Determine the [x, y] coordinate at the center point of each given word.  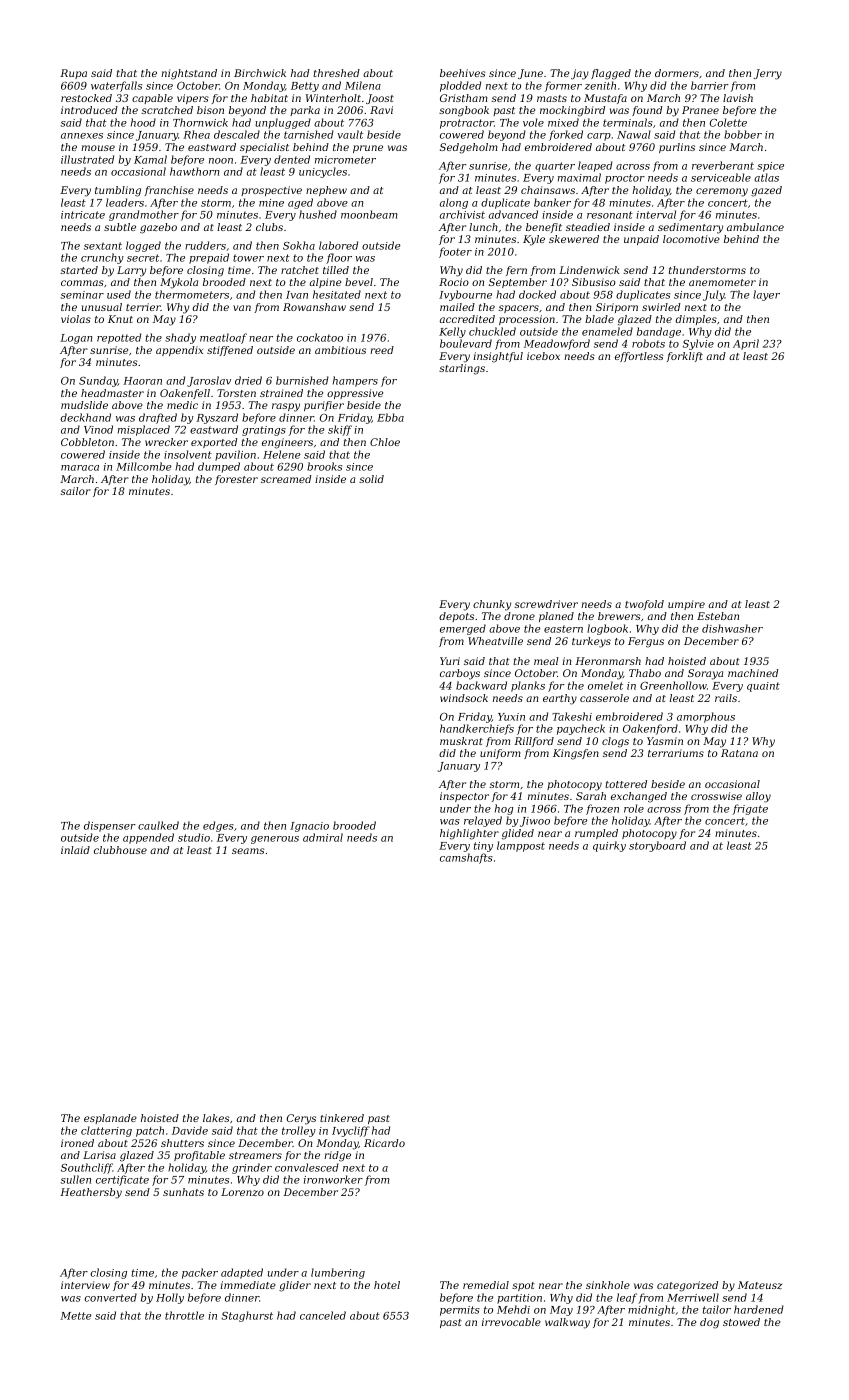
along [454, 203]
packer [200, 1273]
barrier [710, 85]
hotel [387, 1285]
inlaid [75, 850]
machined [753, 673]
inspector [464, 797]
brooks [324, 466]
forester [236, 480]
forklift [685, 357]
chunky [492, 605]
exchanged [639, 797]
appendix [179, 351]
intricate [83, 215]
